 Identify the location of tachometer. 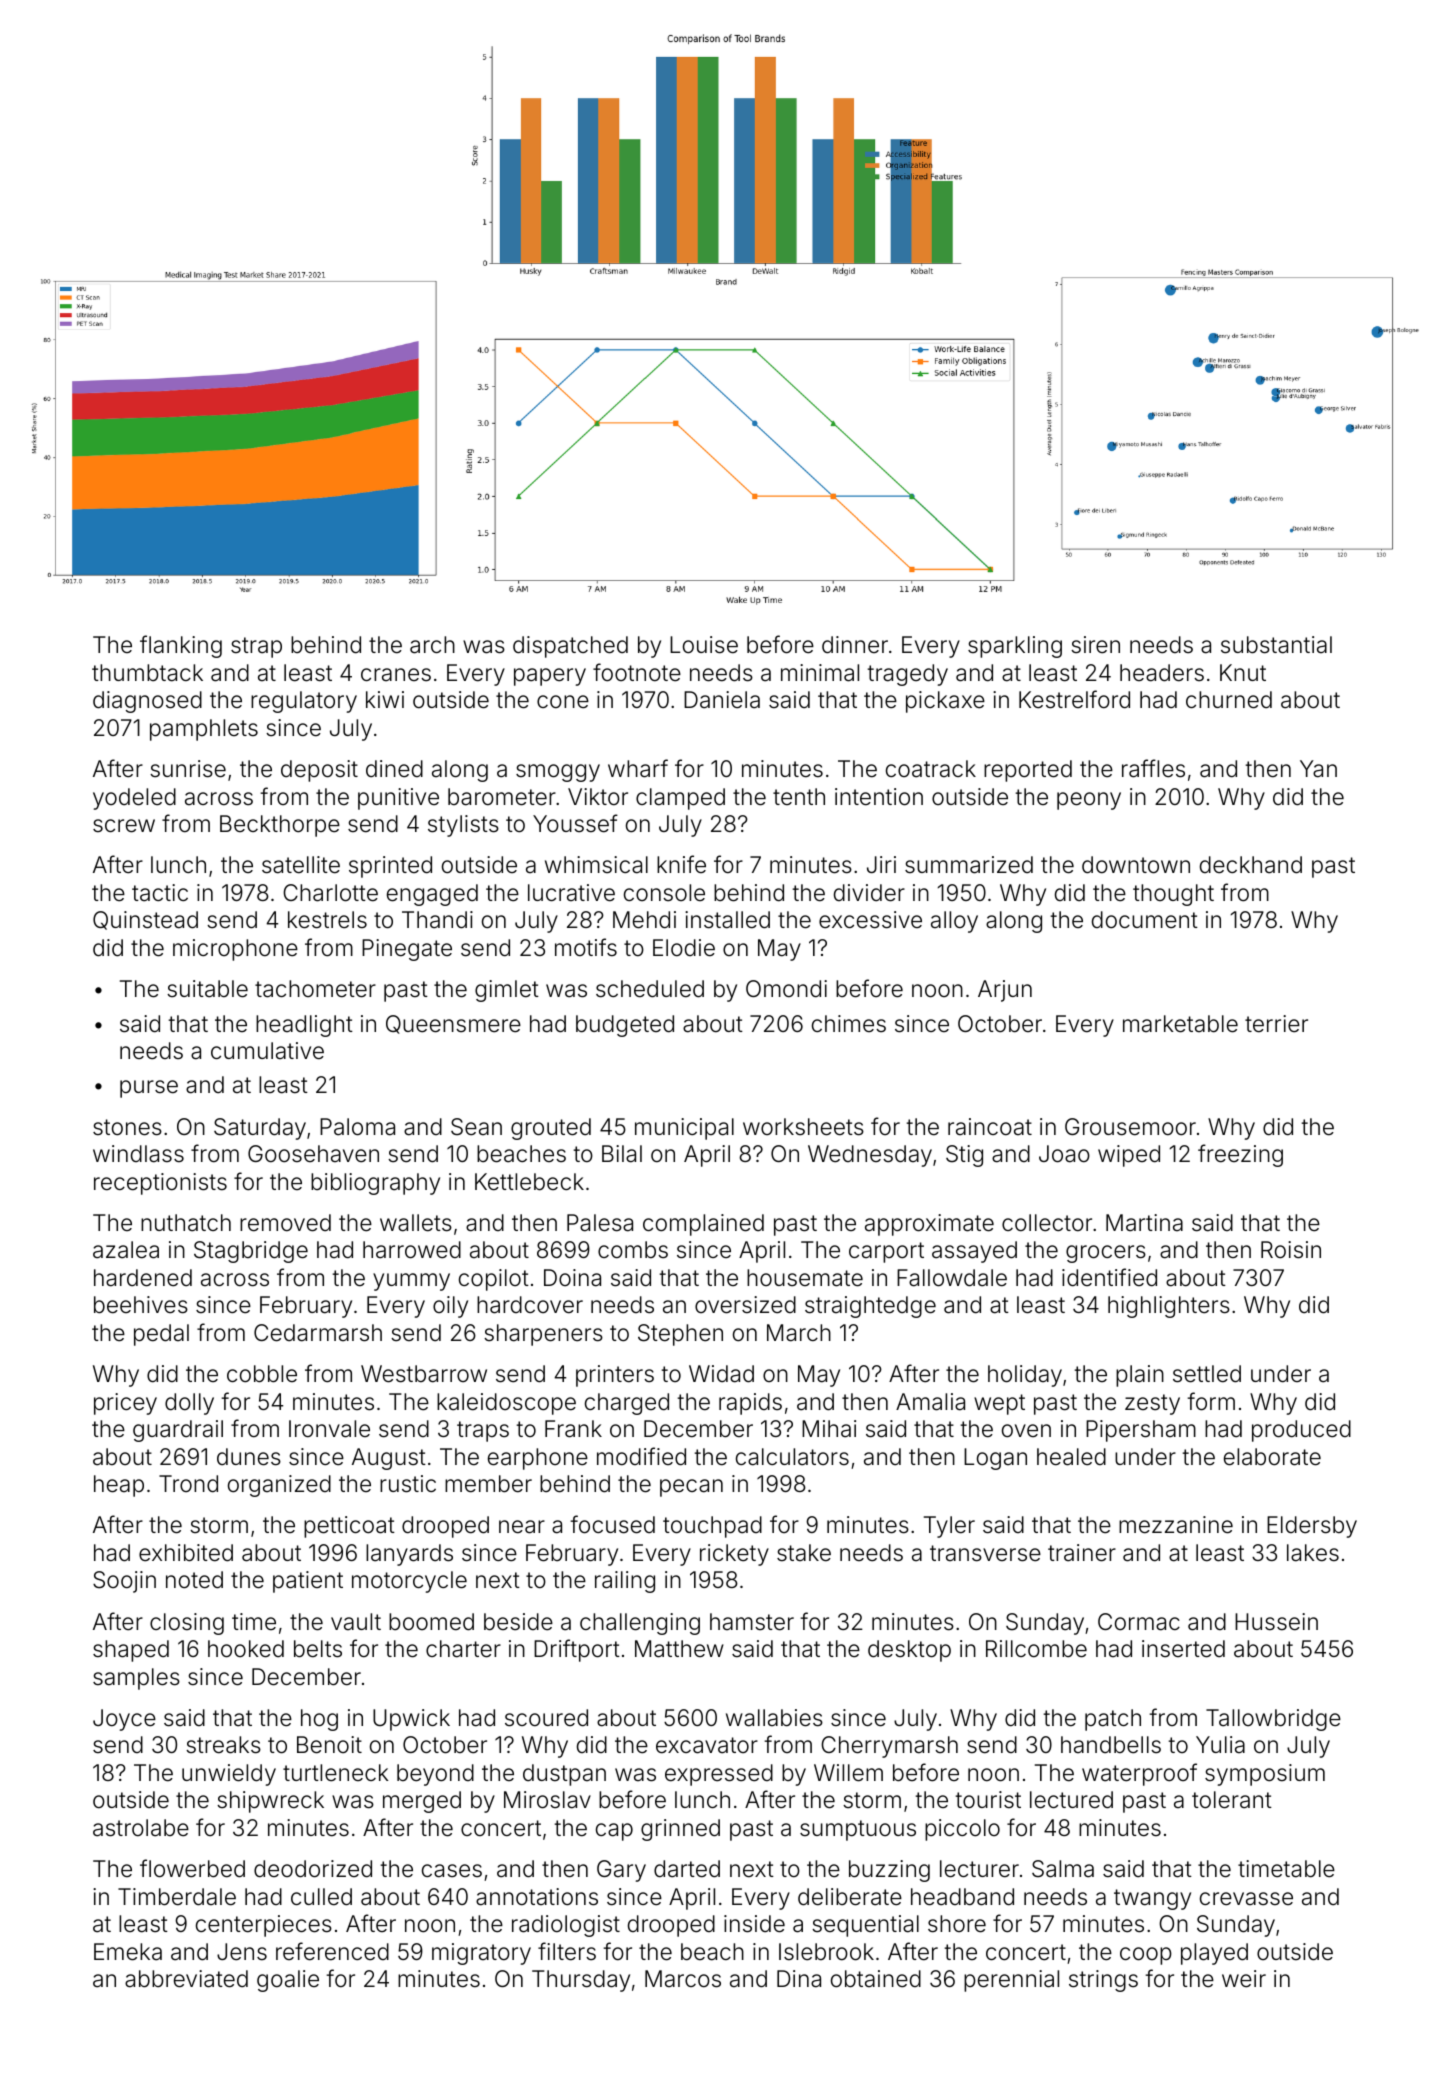
(315, 989).
